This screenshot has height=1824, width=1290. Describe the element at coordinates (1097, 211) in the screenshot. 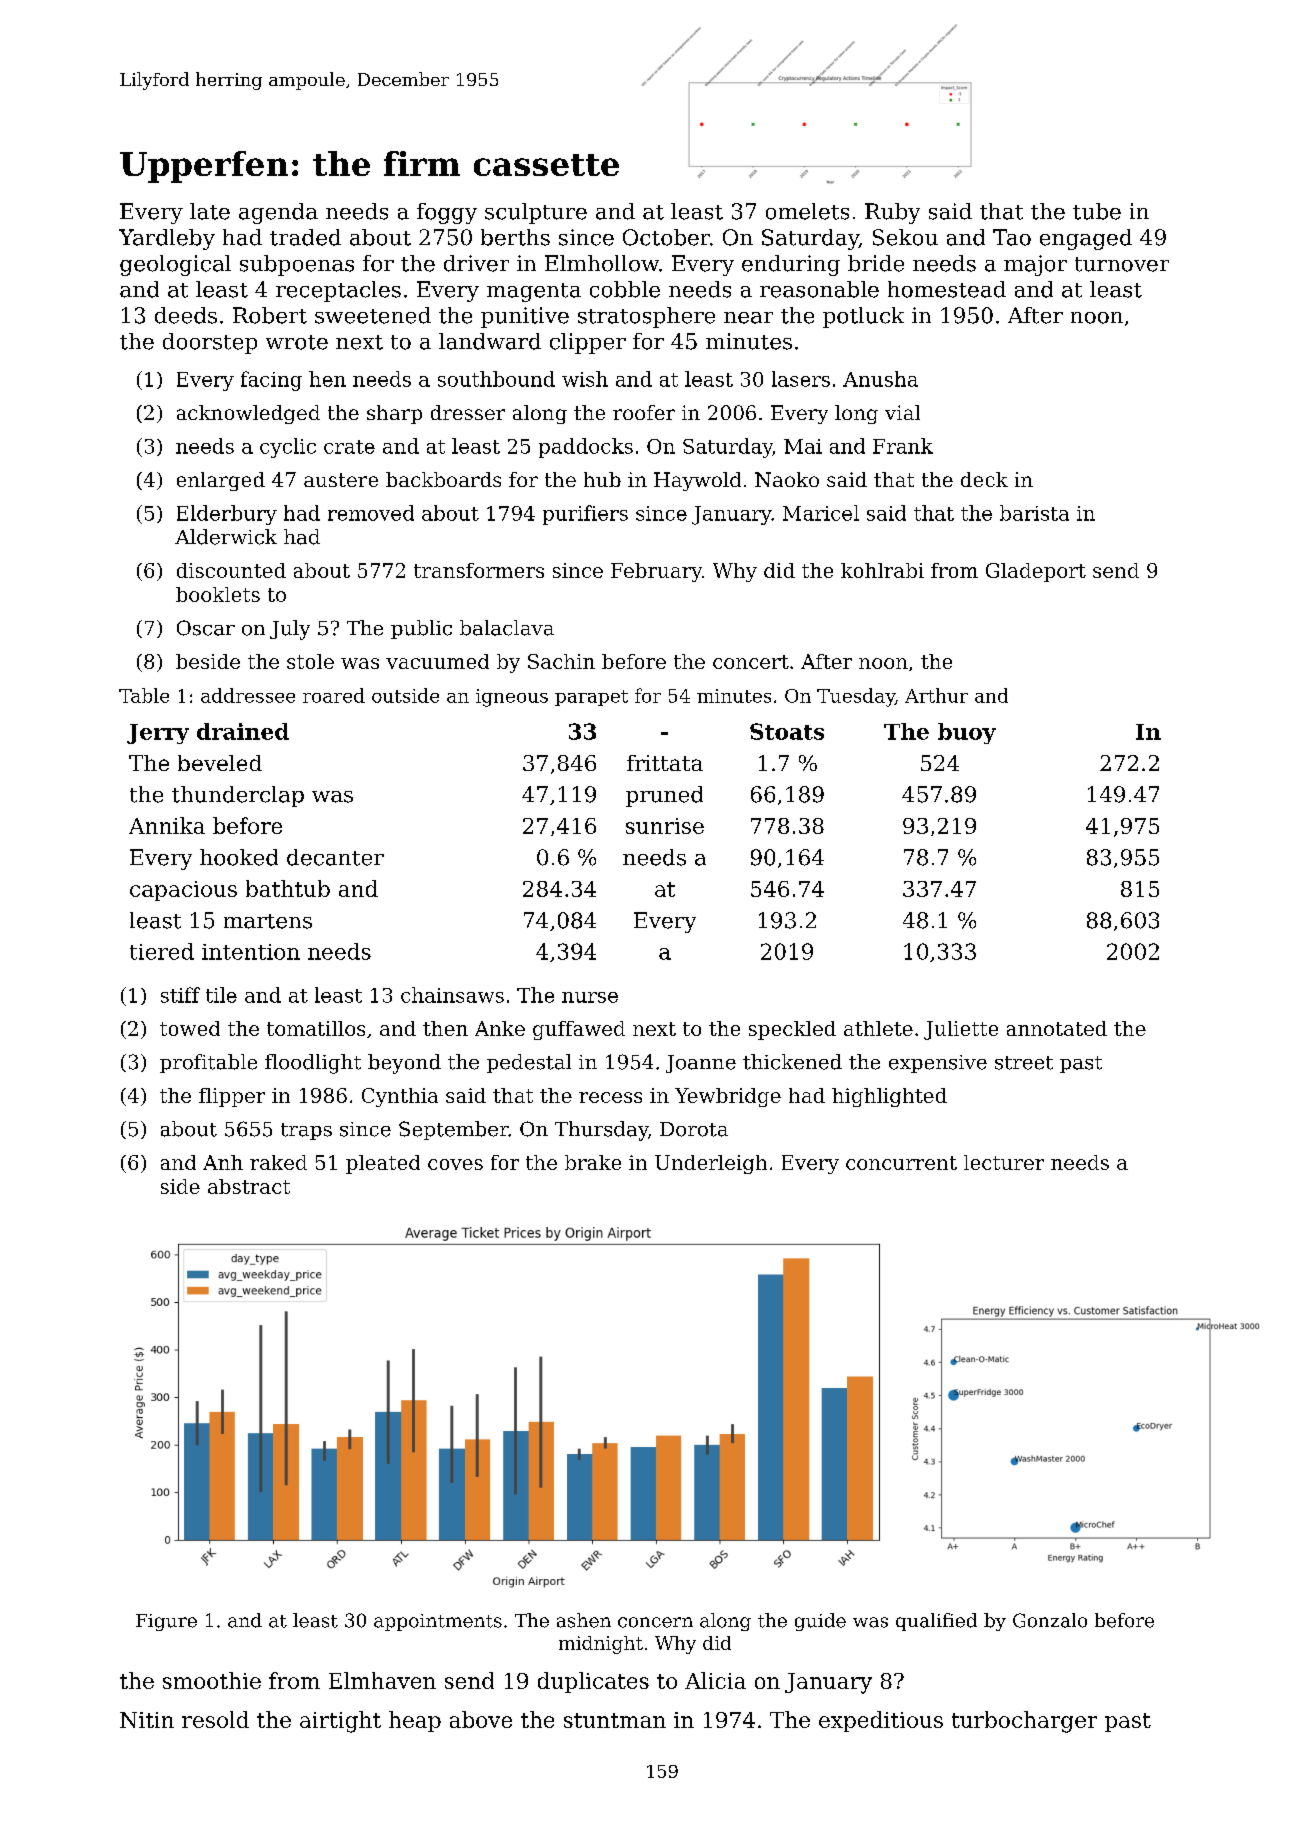

I see `tube` at that location.
